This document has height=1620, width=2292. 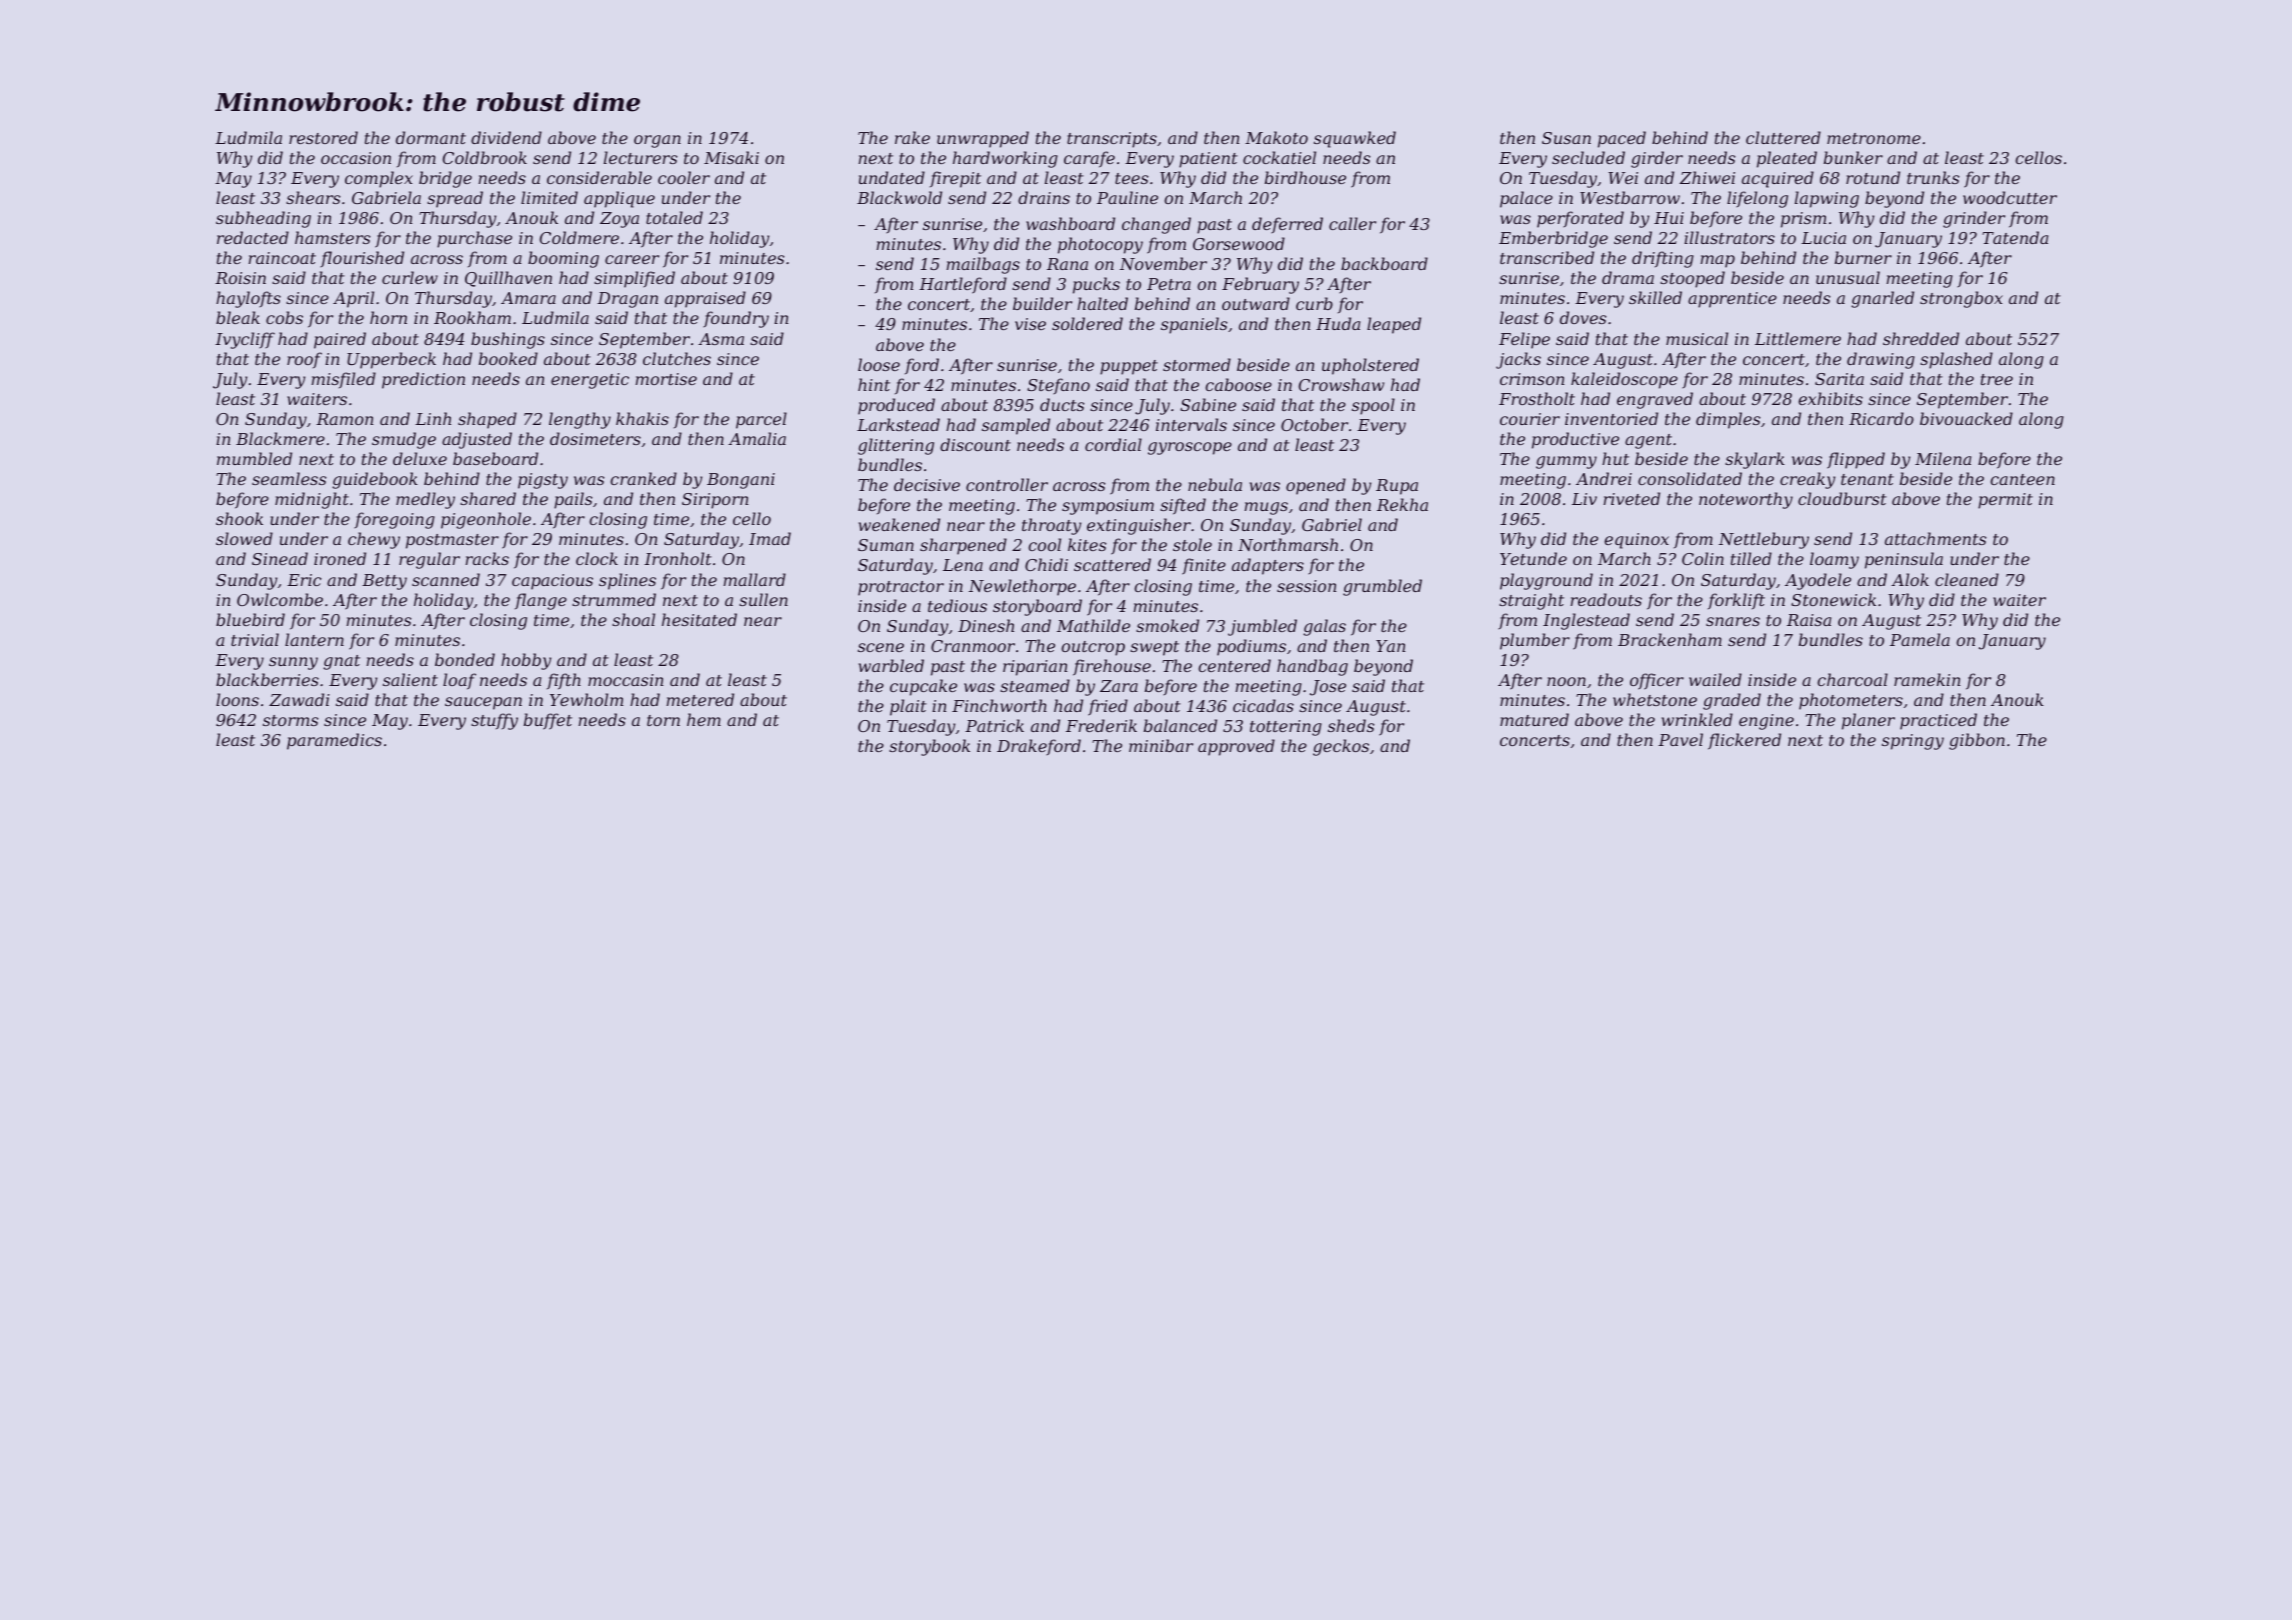 I want to click on Betty, so click(x=384, y=582).
